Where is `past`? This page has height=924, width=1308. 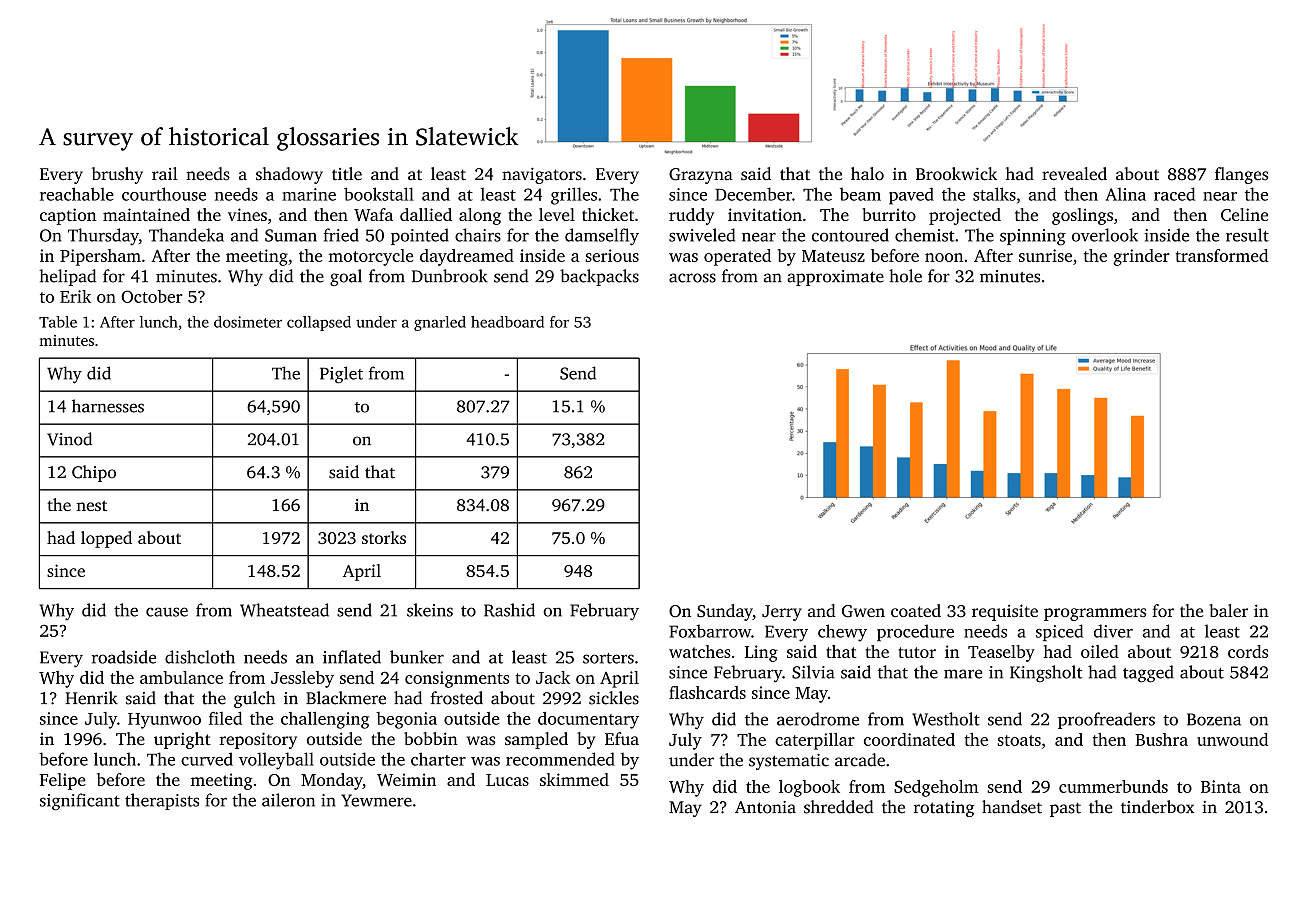
past is located at coordinates (1065, 810).
